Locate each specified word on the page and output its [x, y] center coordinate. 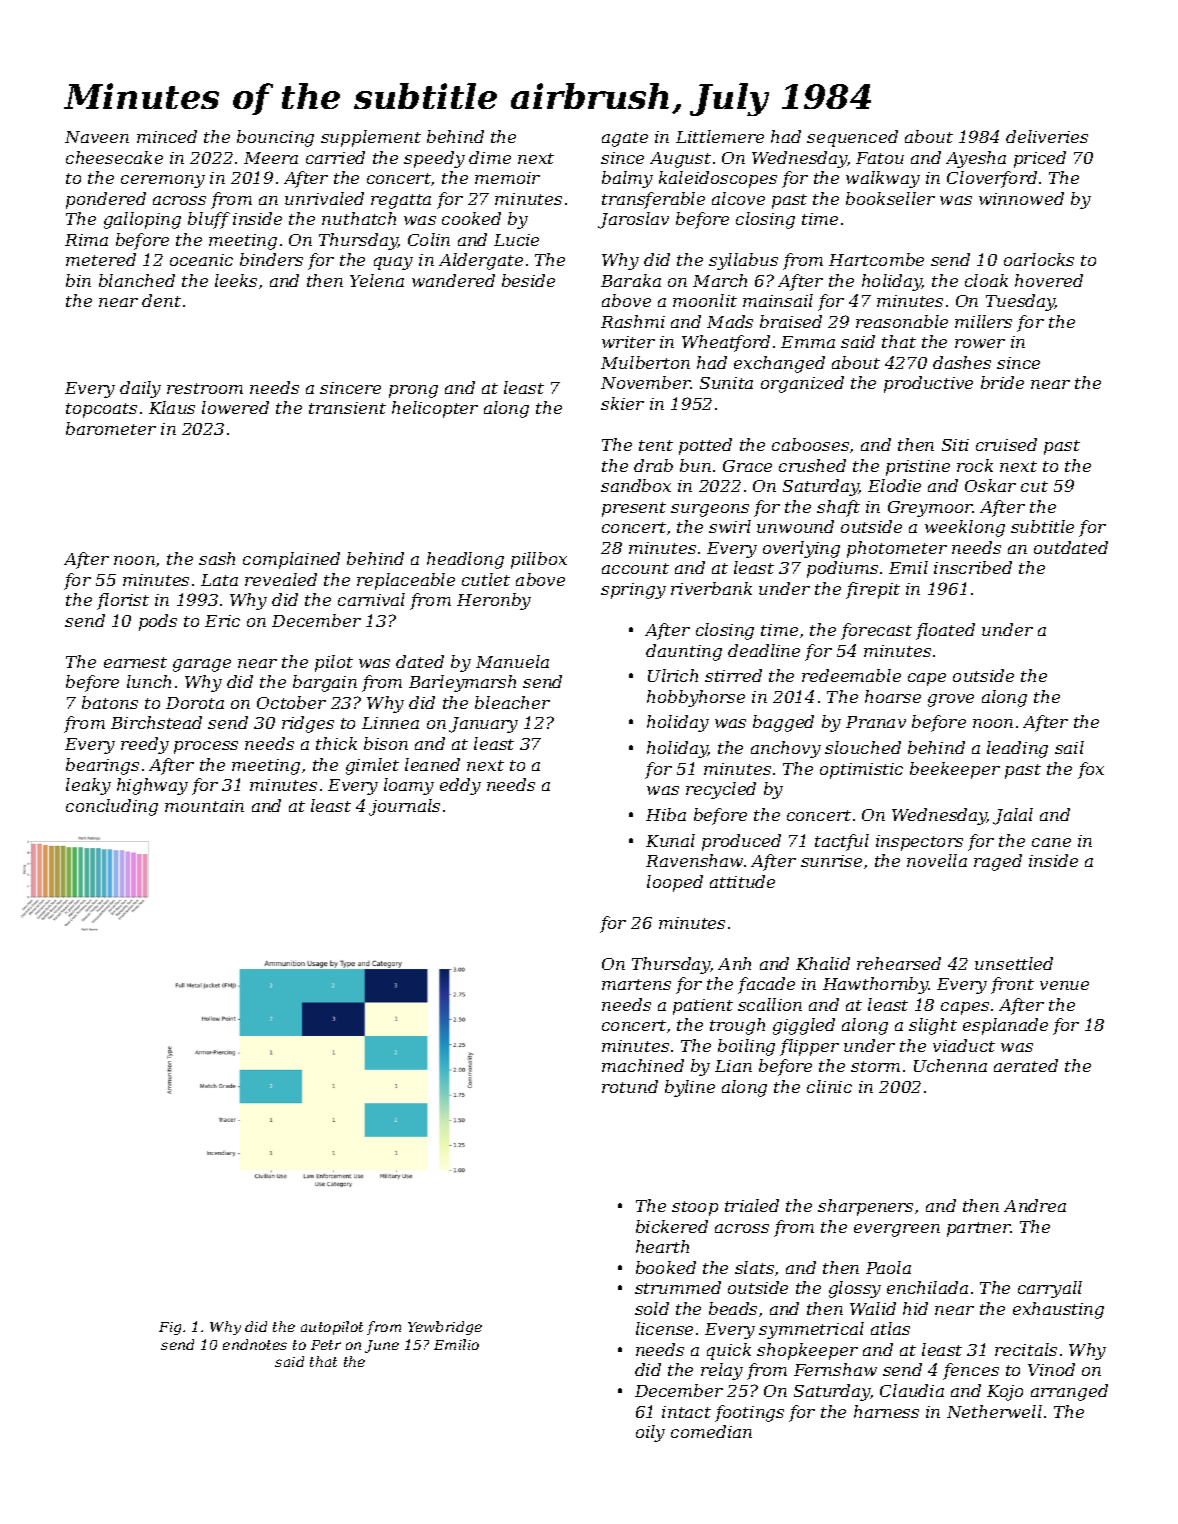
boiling [746, 1047]
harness [886, 1411]
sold [652, 1308]
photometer [897, 549]
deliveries [1047, 136]
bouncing [275, 138]
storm [875, 1066]
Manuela [512, 661]
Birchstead [156, 722]
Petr [326, 1345]
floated [945, 631]
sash [217, 558]
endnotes [255, 1344]
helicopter [435, 409]
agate [625, 139]
